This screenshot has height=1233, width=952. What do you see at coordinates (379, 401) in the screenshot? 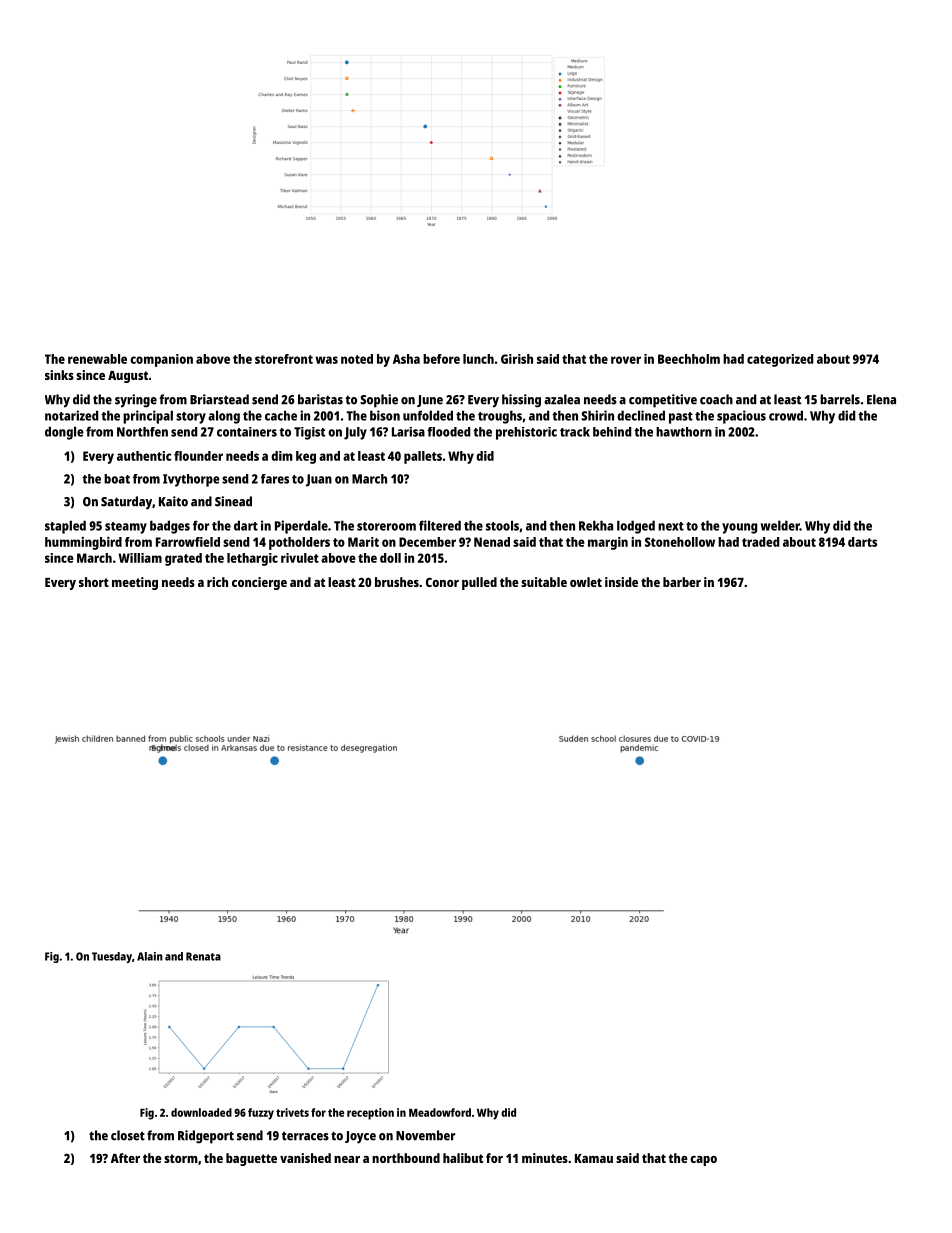
I see `Sophie` at bounding box center [379, 401].
